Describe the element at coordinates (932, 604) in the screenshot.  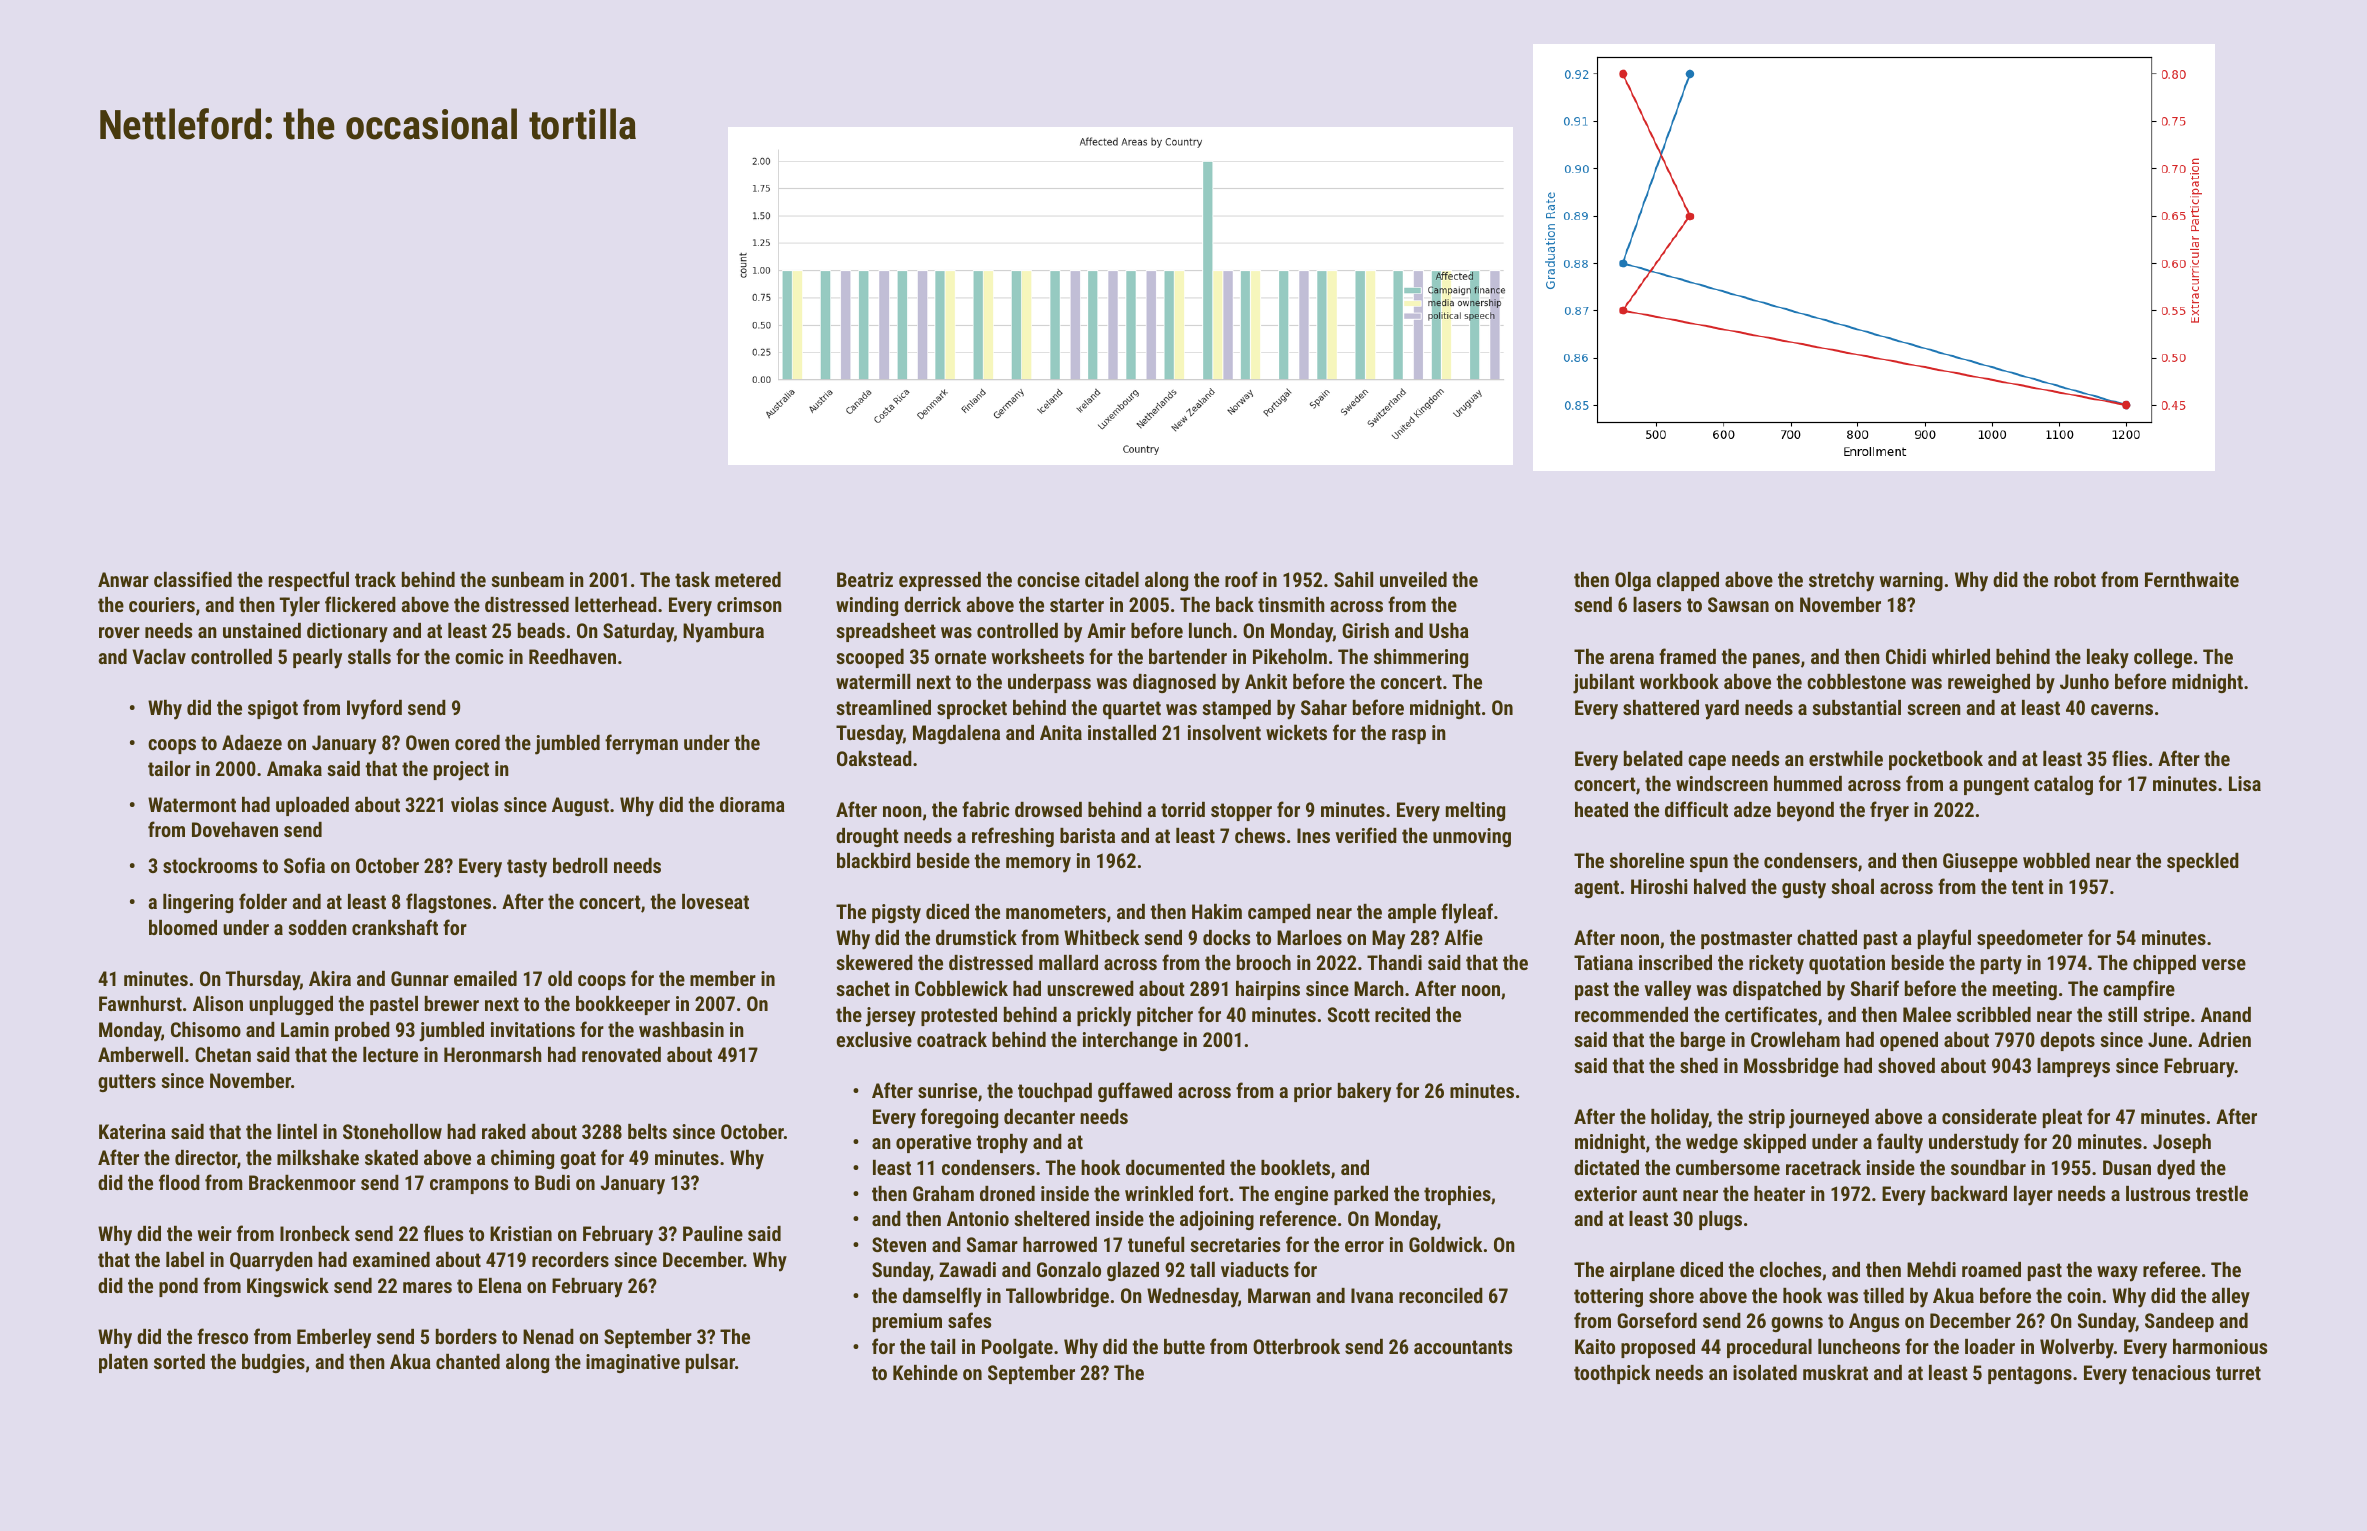
I see `derrick` at that location.
